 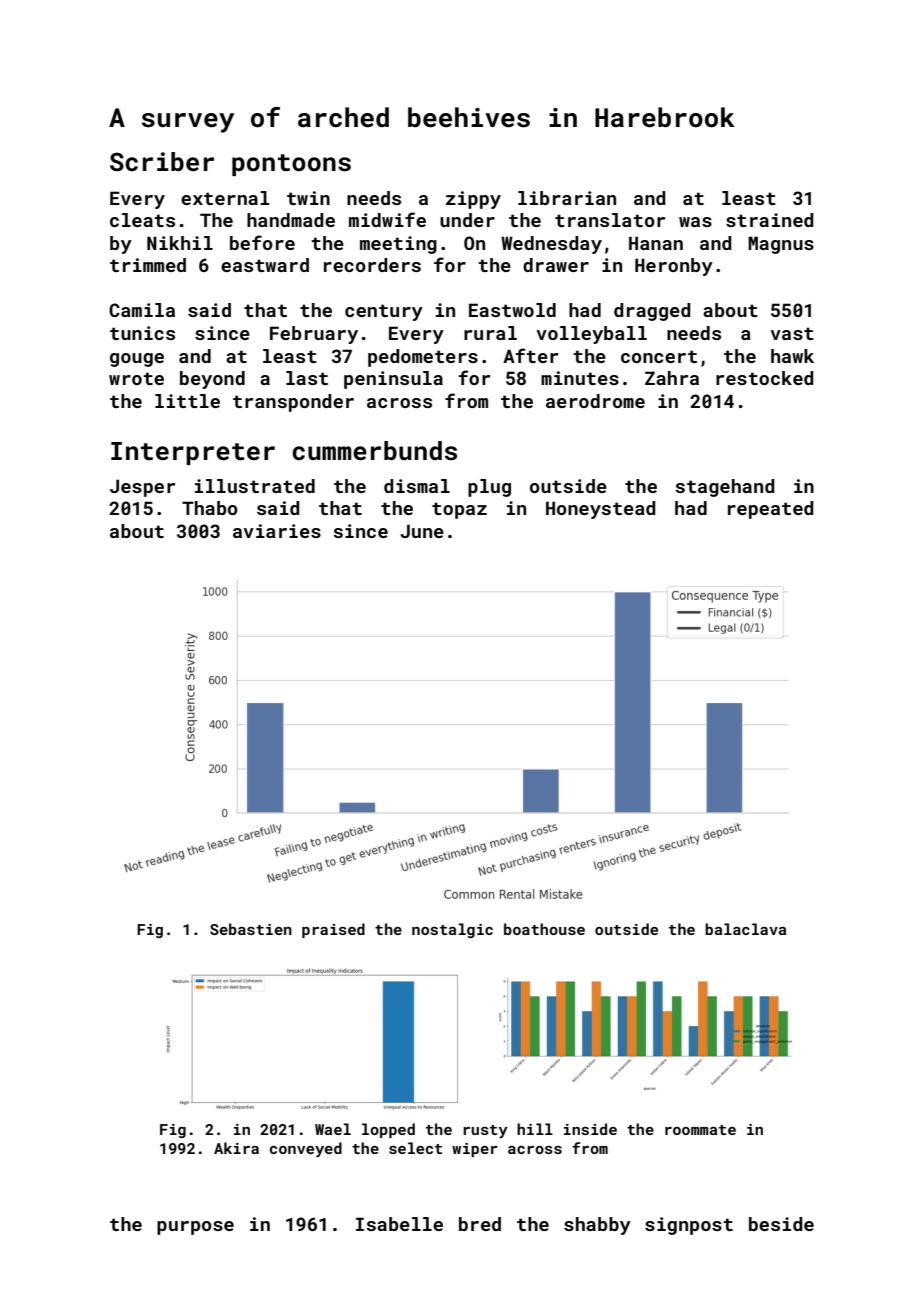 I want to click on inside, so click(x=590, y=1129).
